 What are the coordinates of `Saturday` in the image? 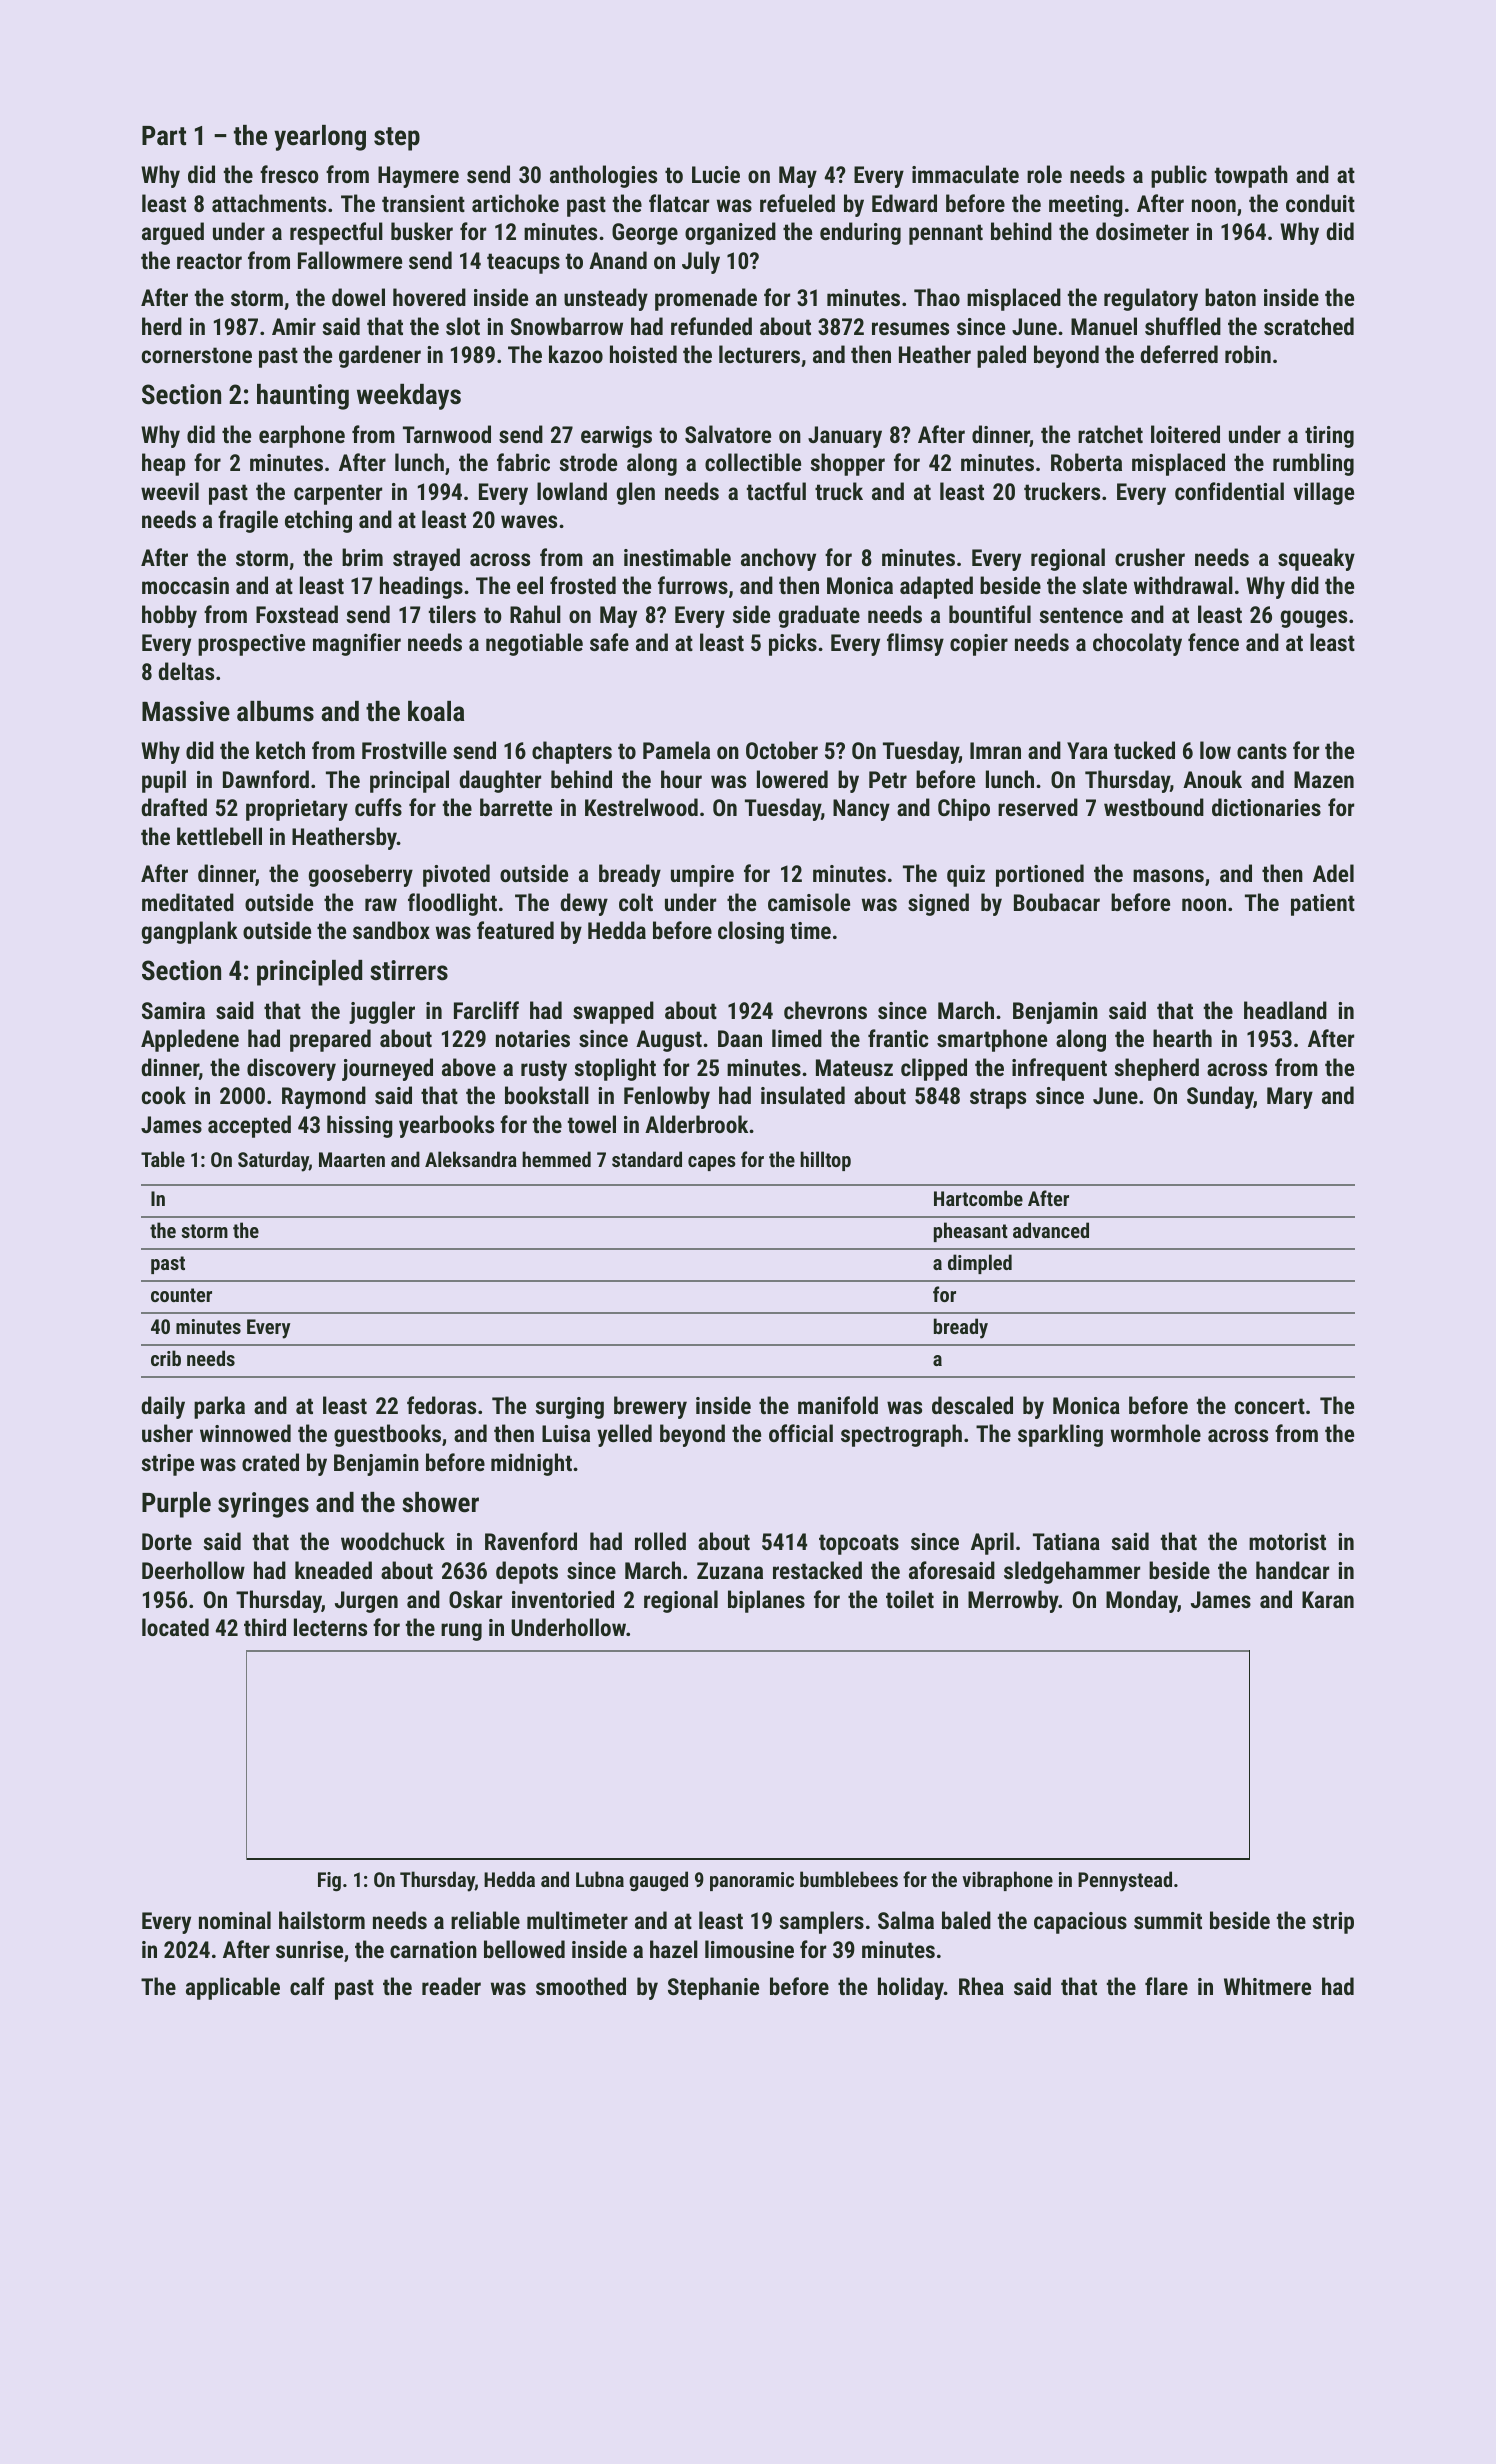 It's located at (273, 1161).
